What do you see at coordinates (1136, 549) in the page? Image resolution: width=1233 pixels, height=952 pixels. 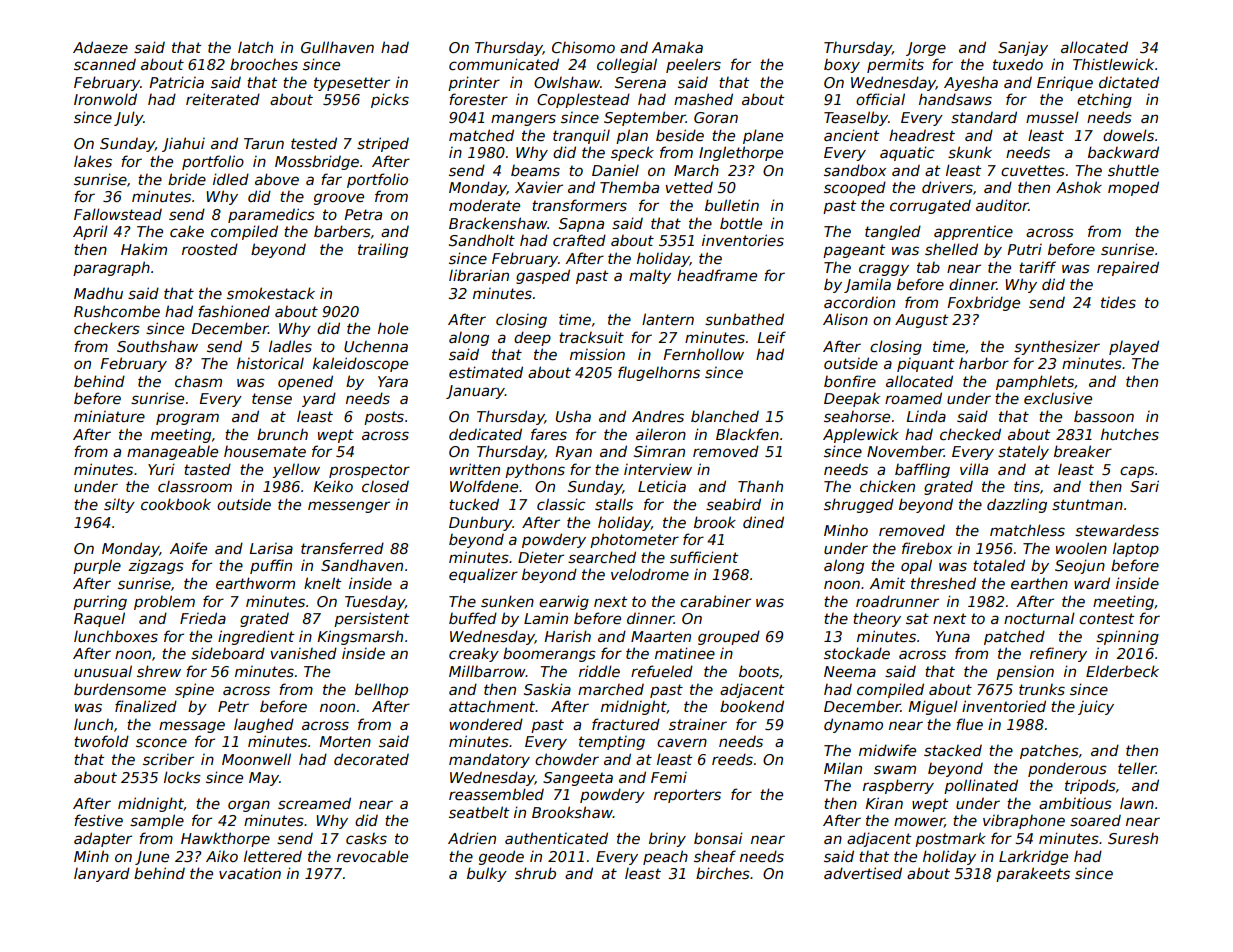 I see `laptop` at bounding box center [1136, 549].
